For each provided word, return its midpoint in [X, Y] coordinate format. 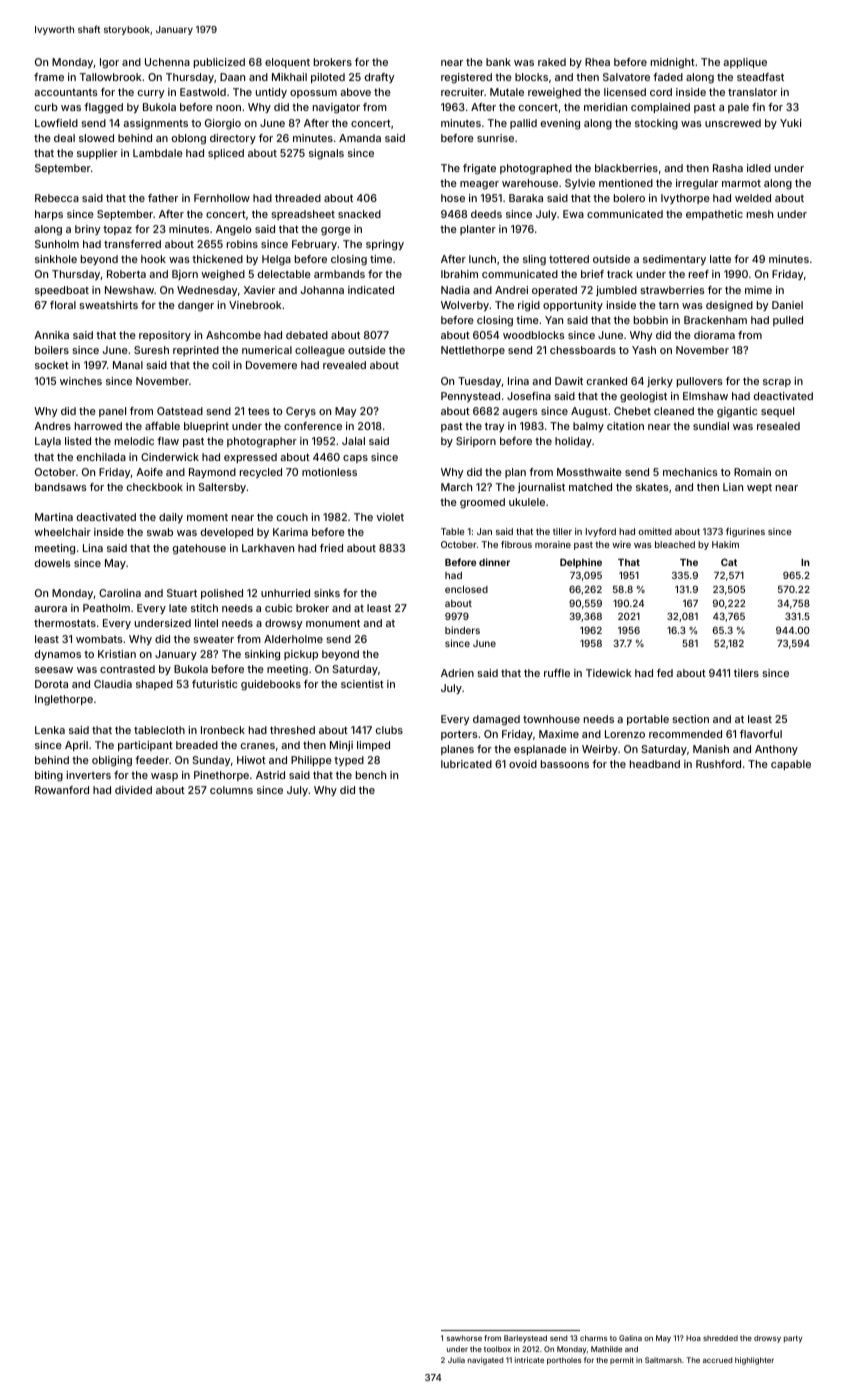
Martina [54, 517]
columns [231, 790]
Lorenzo [625, 734]
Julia [456, 1360]
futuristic [215, 684]
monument [333, 623]
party [793, 1339]
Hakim [725, 544]
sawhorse [464, 1338]
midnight [673, 63]
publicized [219, 63]
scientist [362, 684]
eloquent [287, 63]
